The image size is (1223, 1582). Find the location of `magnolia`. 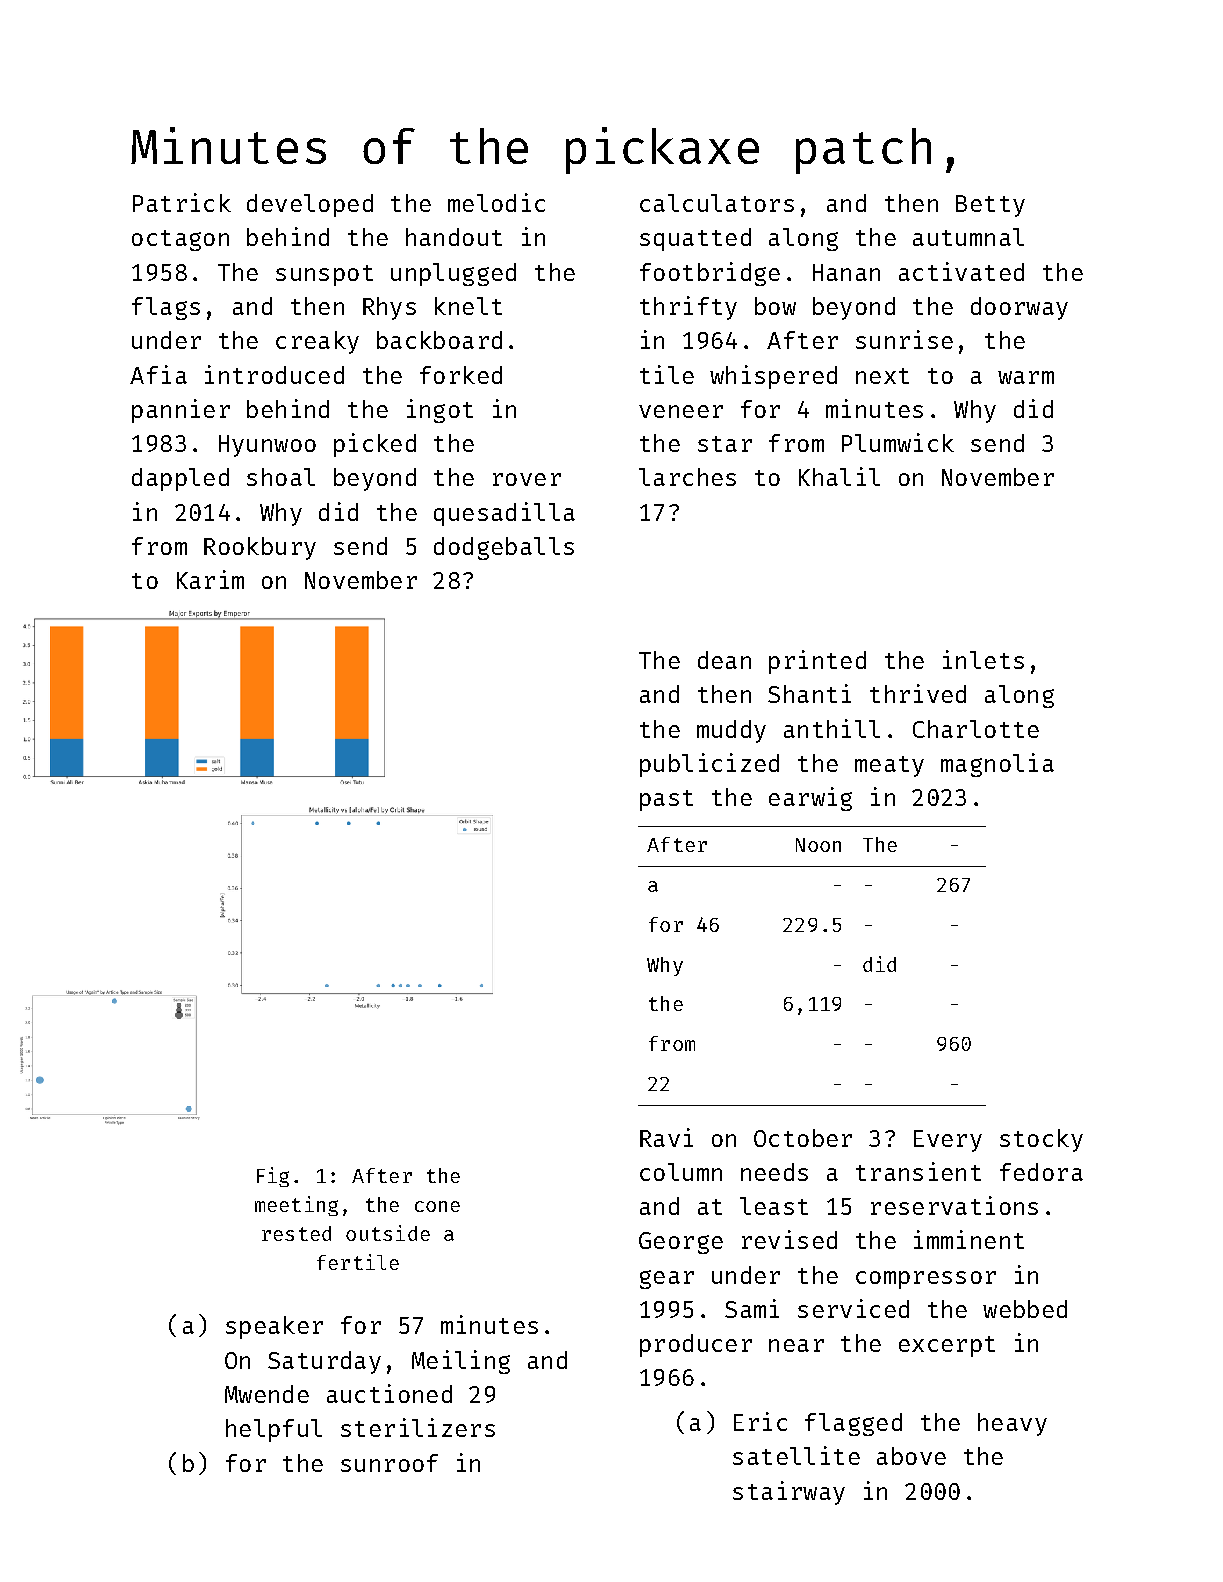

magnolia is located at coordinates (997, 765).
